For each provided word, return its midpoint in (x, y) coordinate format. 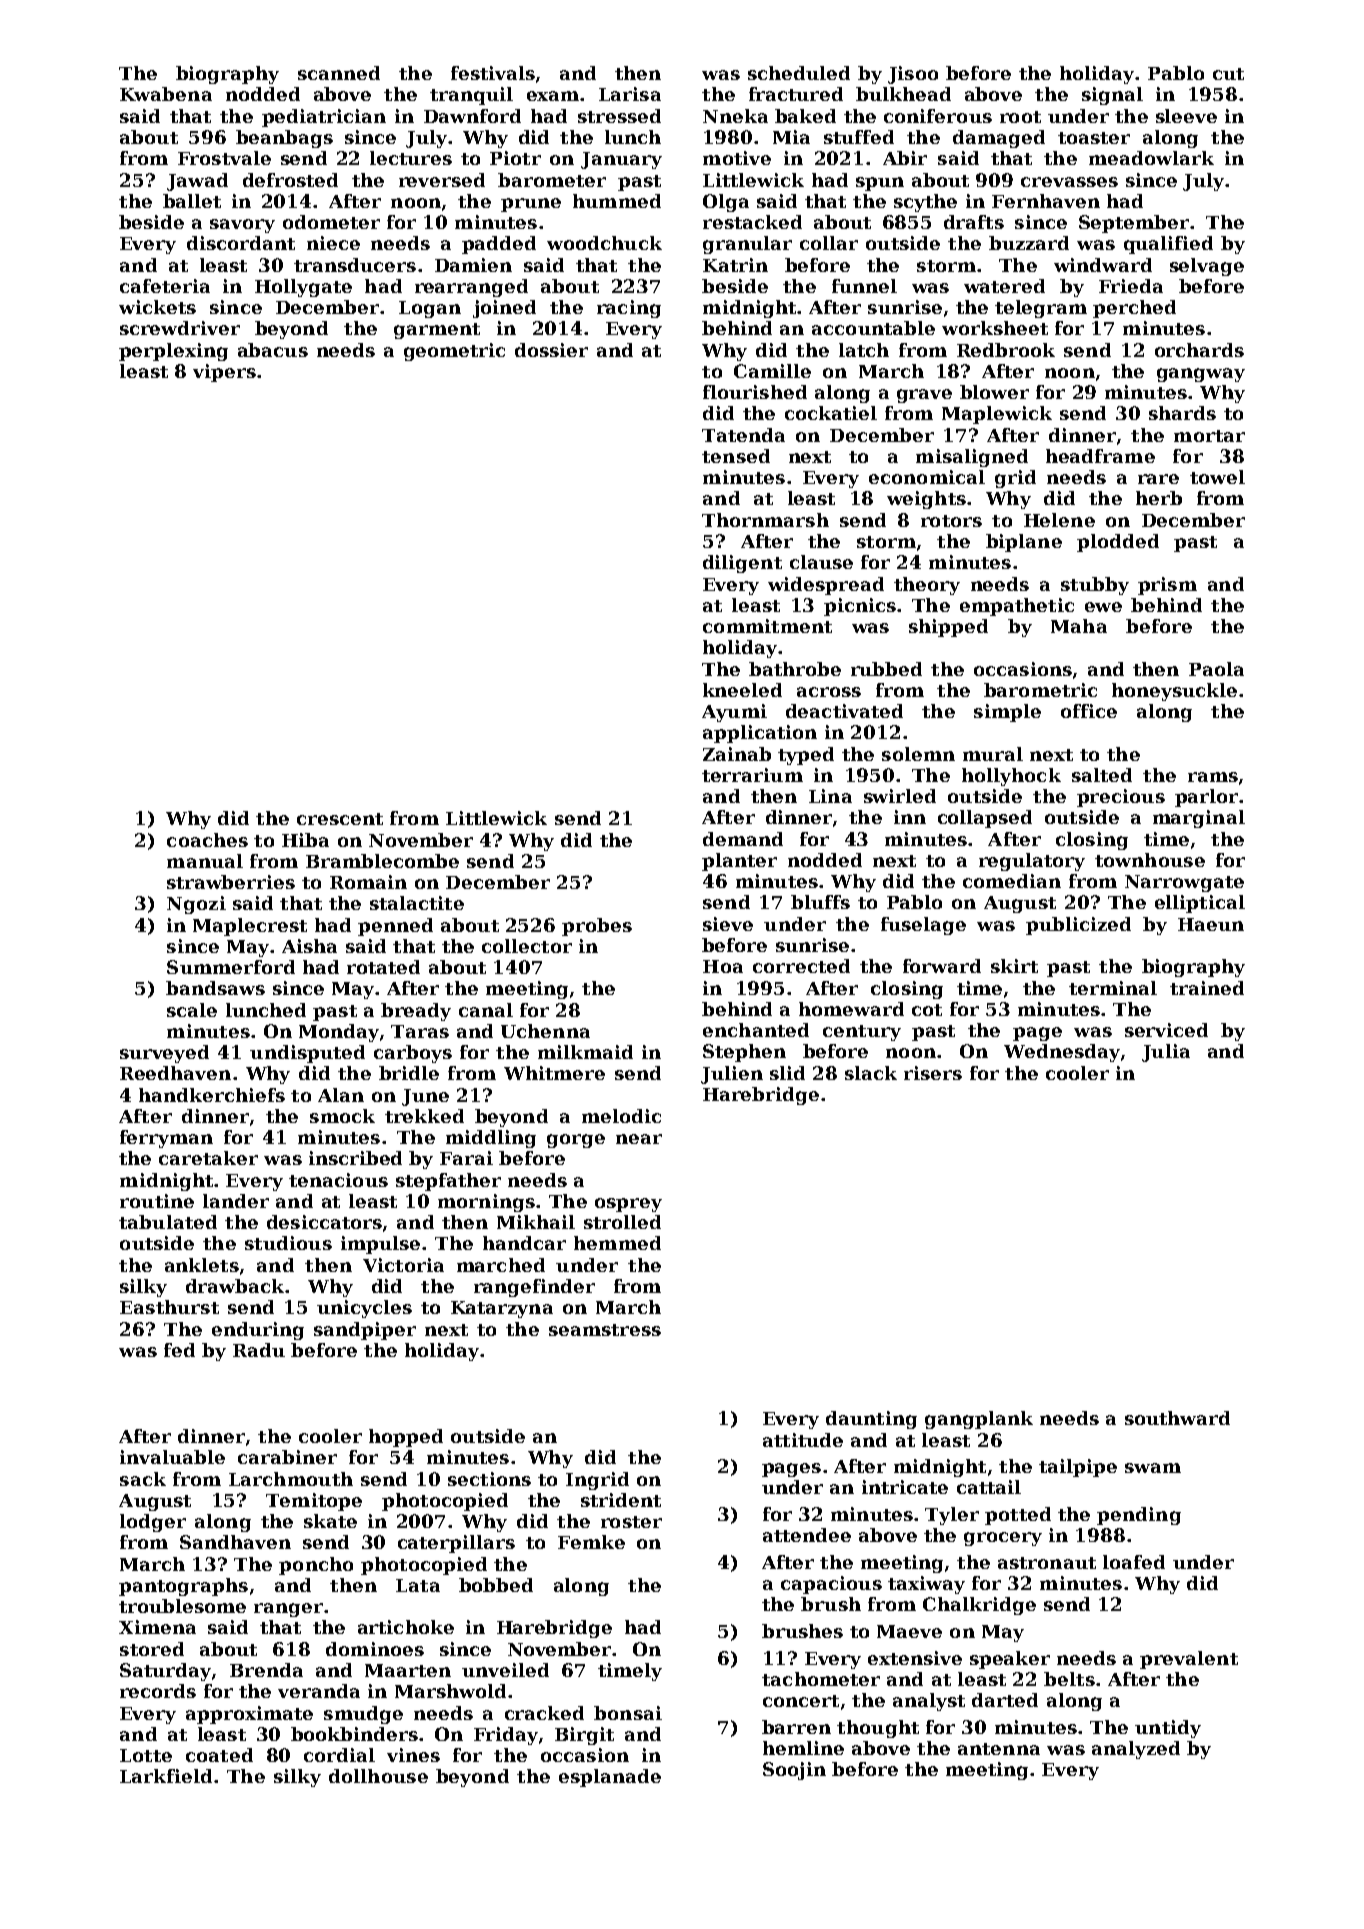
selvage (1207, 267)
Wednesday (1062, 1053)
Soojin (794, 1771)
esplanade (610, 1778)
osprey (628, 1205)
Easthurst (169, 1307)
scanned (339, 73)
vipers (224, 373)
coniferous (938, 116)
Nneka (735, 116)
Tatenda (743, 435)
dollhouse (378, 1776)
